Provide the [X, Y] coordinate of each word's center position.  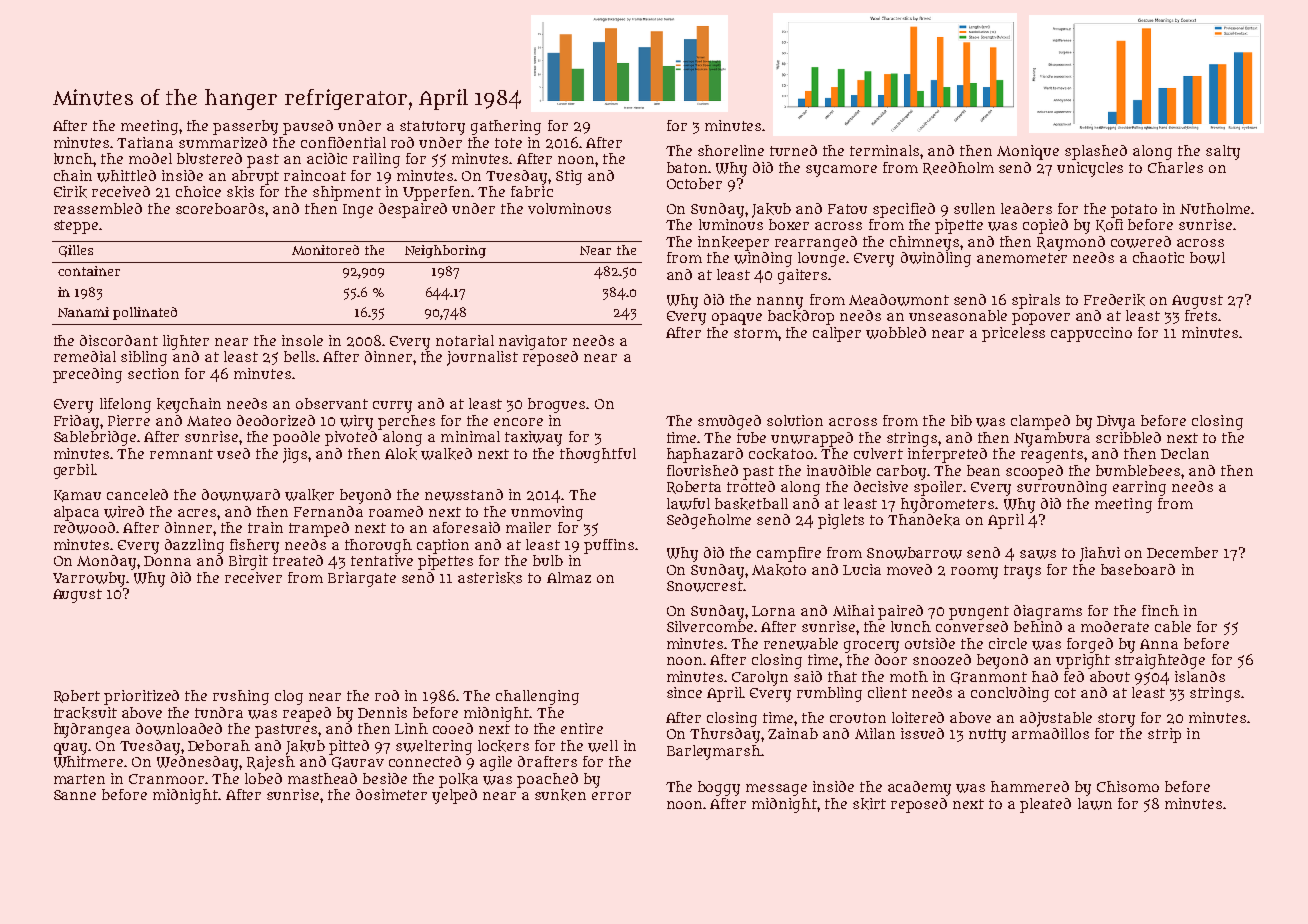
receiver [253, 577]
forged [1090, 645]
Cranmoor [166, 779]
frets [1201, 315]
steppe [76, 227]
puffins [609, 546]
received [121, 191]
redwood [84, 528]
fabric [532, 191]
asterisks [490, 578]
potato [1134, 211]
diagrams [1048, 612]
